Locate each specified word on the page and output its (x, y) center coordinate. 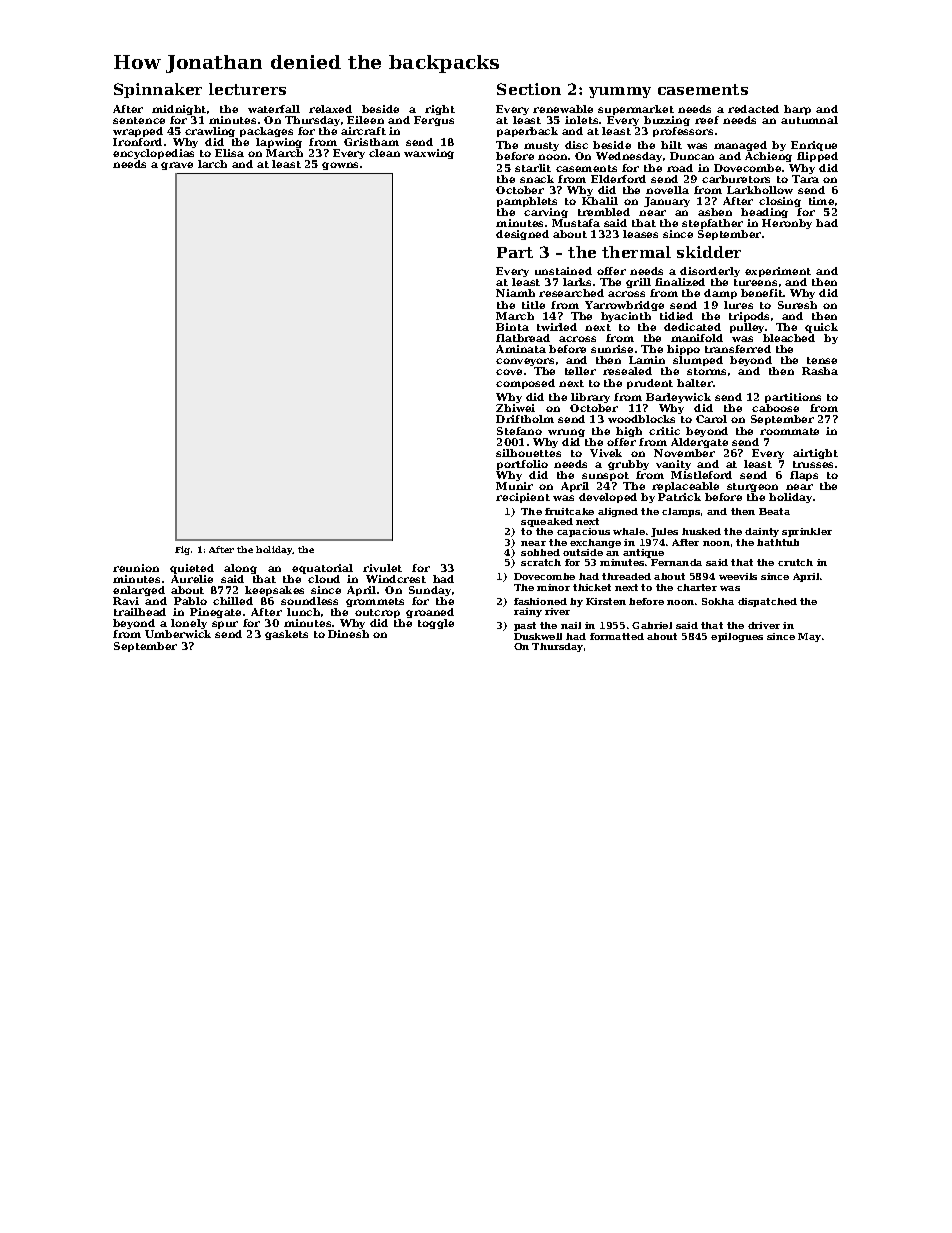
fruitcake (569, 511)
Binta (512, 327)
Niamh (515, 293)
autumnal (809, 120)
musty (541, 146)
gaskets (286, 635)
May (809, 637)
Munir (514, 486)
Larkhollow (760, 190)
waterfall (274, 109)
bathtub (778, 542)
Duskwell (538, 636)
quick (821, 328)
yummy (620, 92)
